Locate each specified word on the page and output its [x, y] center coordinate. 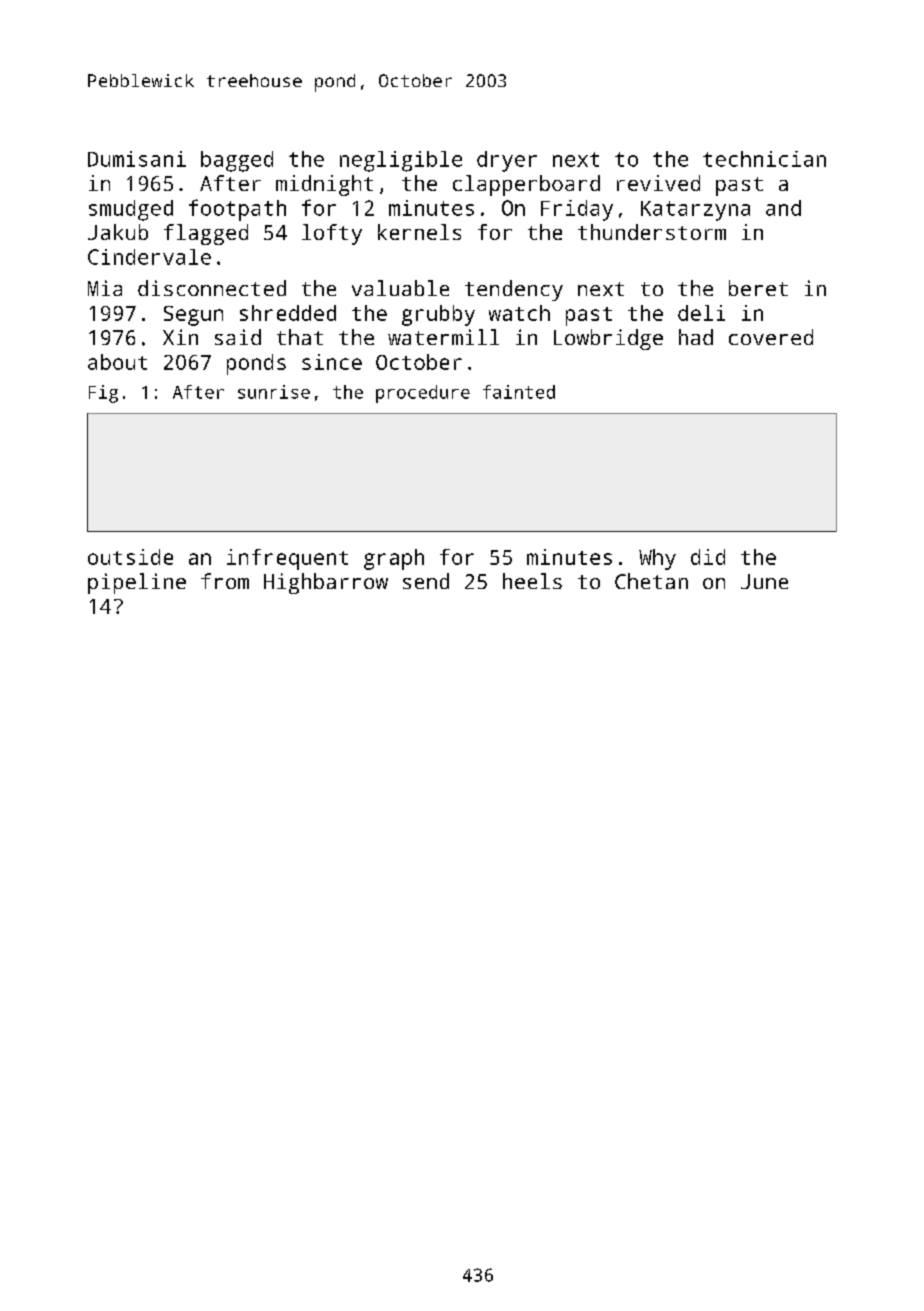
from [225, 581]
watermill [443, 337]
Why [657, 559]
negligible [401, 161]
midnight [324, 185]
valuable [400, 288]
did [708, 557]
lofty [332, 234]
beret [758, 288]
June [764, 581]
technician [764, 159]
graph [394, 559]
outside [130, 557]
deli [701, 313]
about [117, 362]
